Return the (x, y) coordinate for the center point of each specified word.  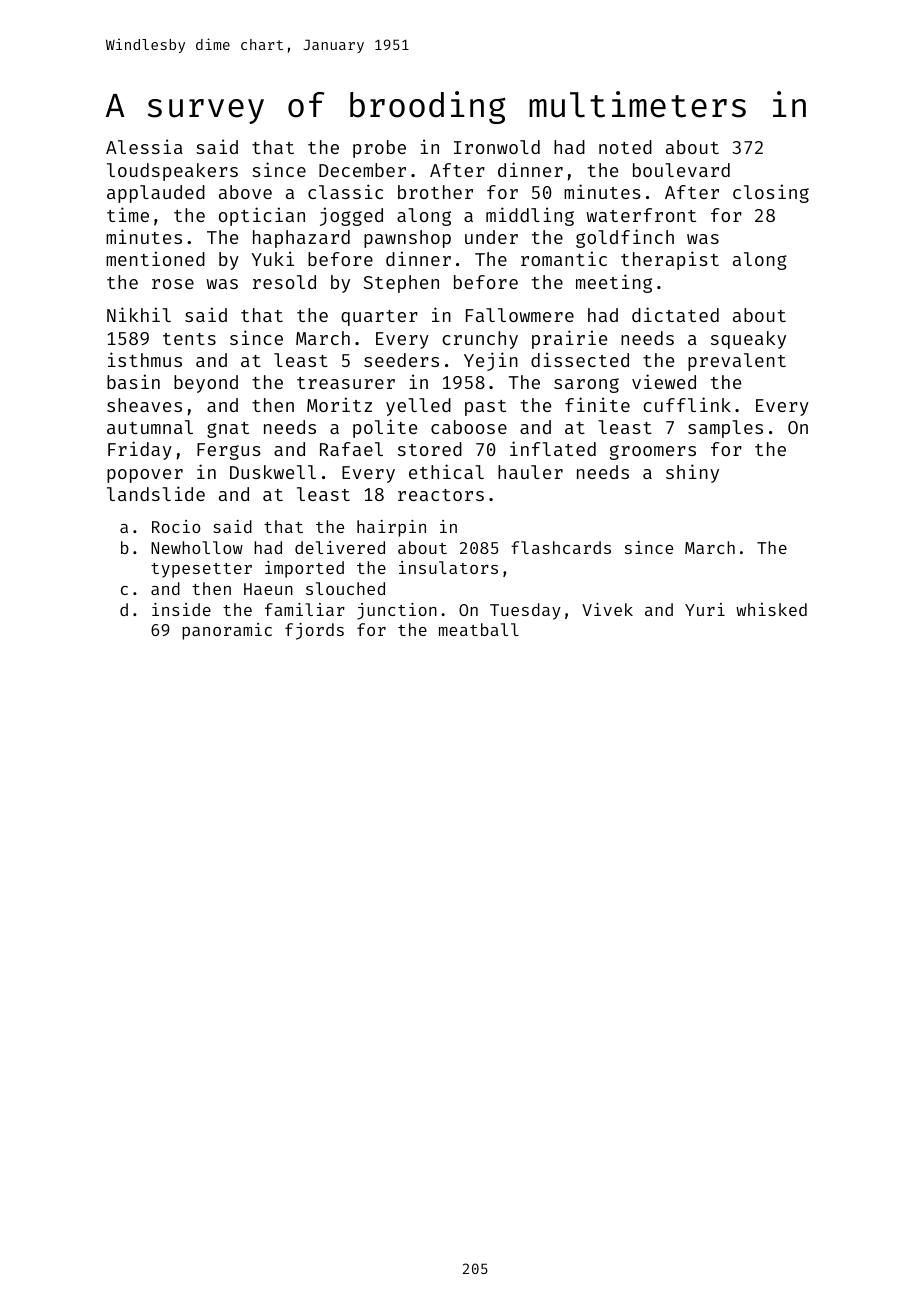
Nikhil (139, 314)
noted (625, 147)
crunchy (480, 340)
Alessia (144, 146)
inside (181, 609)
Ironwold (497, 147)
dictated (675, 314)
